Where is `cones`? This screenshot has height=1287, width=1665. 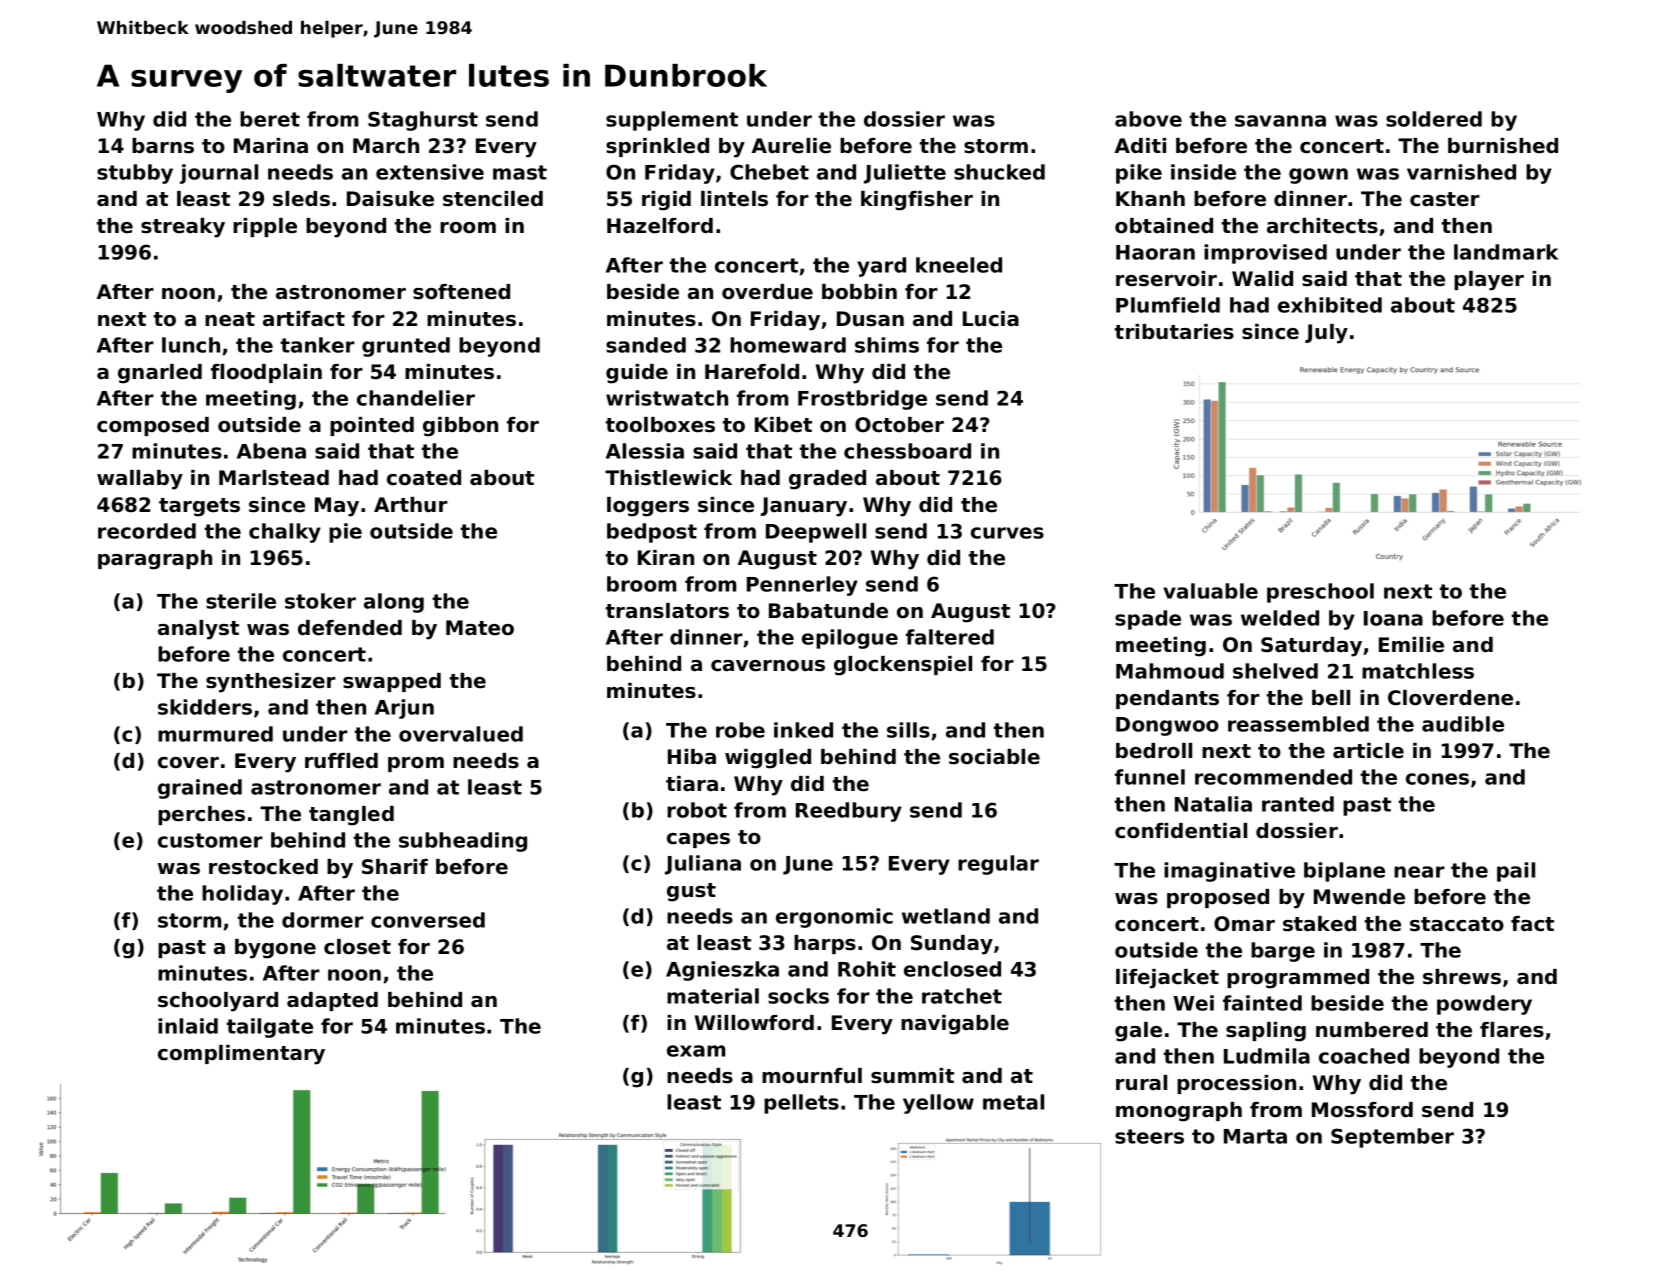
cones is located at coordinates (1437, 779).
